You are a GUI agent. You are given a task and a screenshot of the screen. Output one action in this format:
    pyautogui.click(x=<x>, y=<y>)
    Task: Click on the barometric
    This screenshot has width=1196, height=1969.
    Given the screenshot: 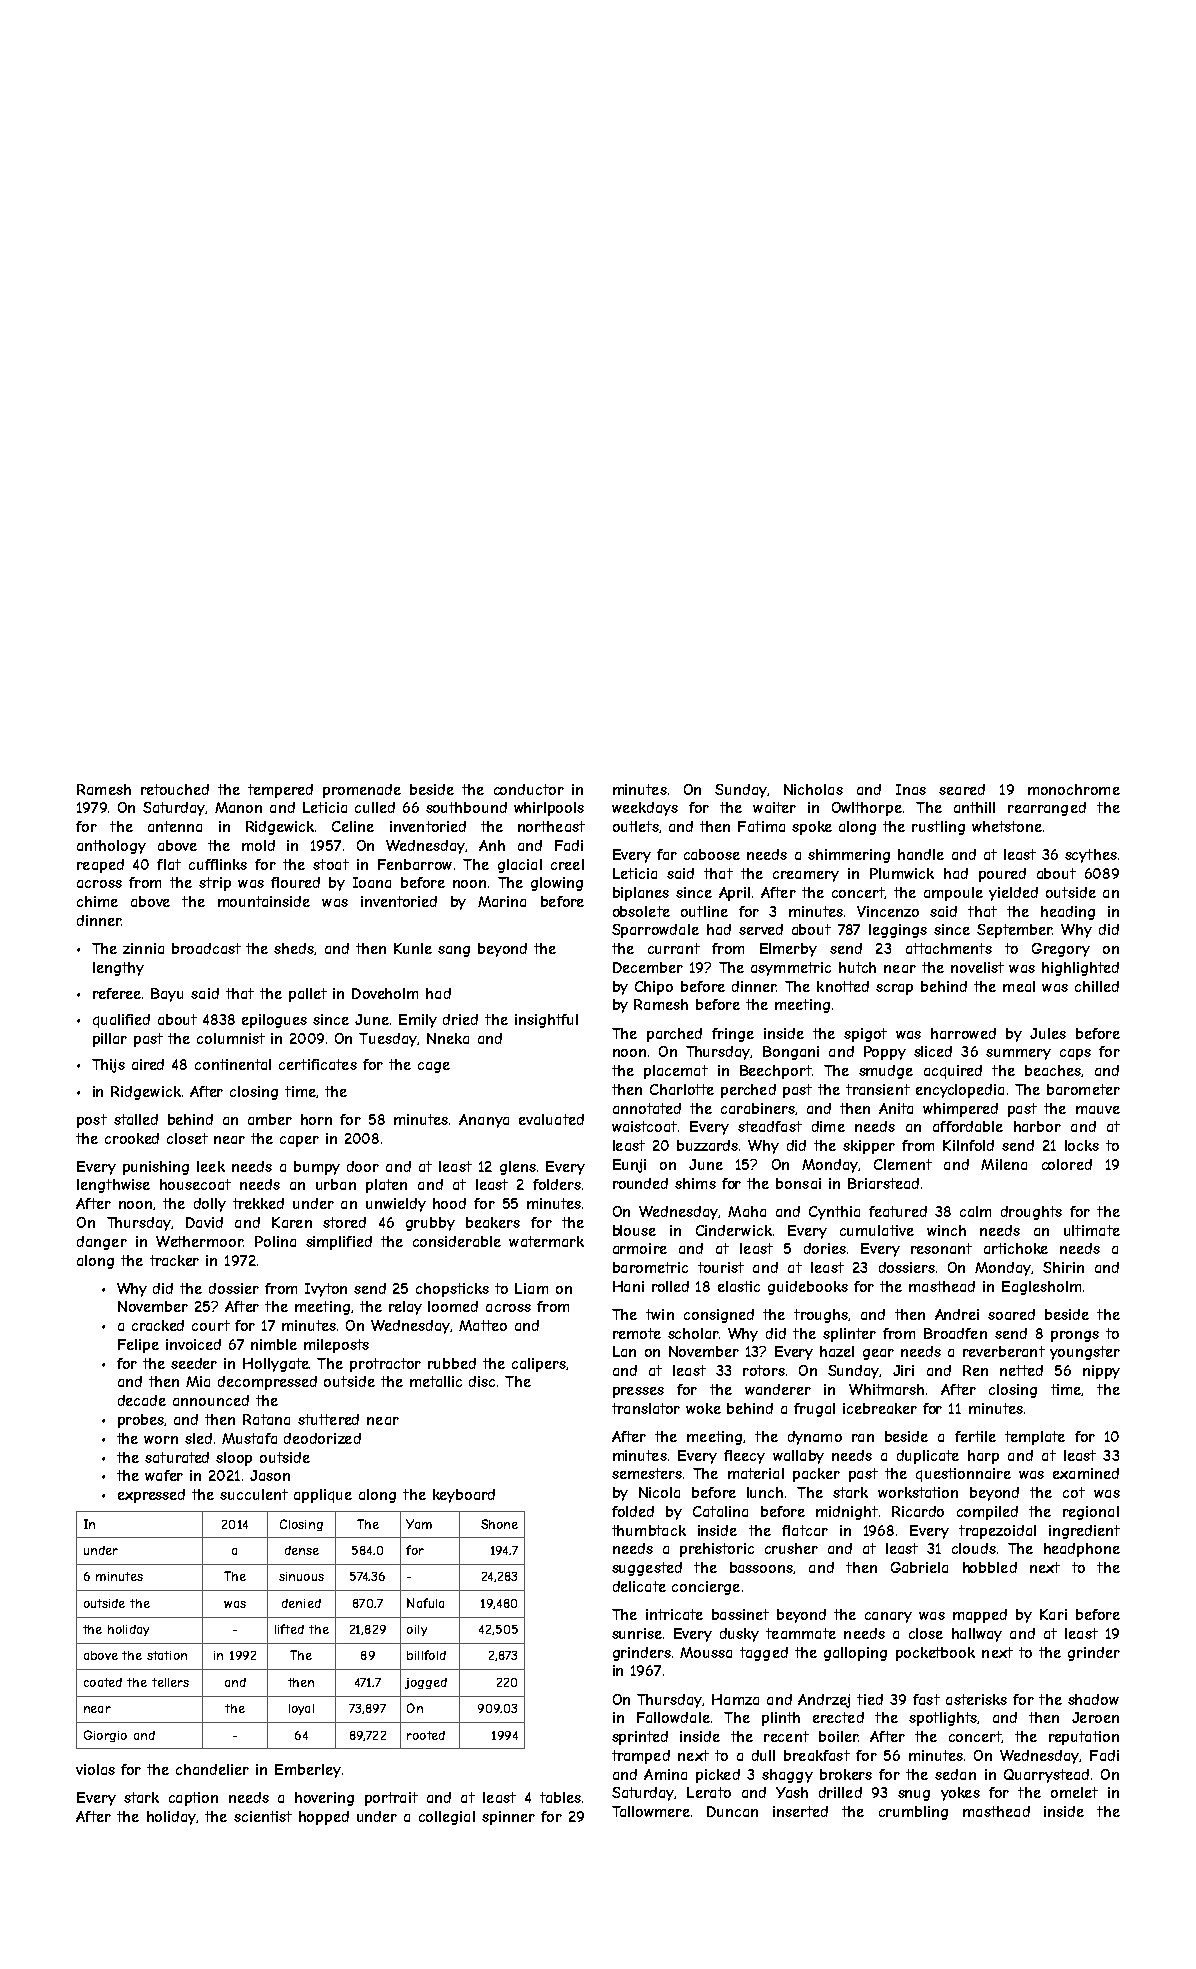 What is the action you would take?
    pyautogui.click(x=650, y=1267)
